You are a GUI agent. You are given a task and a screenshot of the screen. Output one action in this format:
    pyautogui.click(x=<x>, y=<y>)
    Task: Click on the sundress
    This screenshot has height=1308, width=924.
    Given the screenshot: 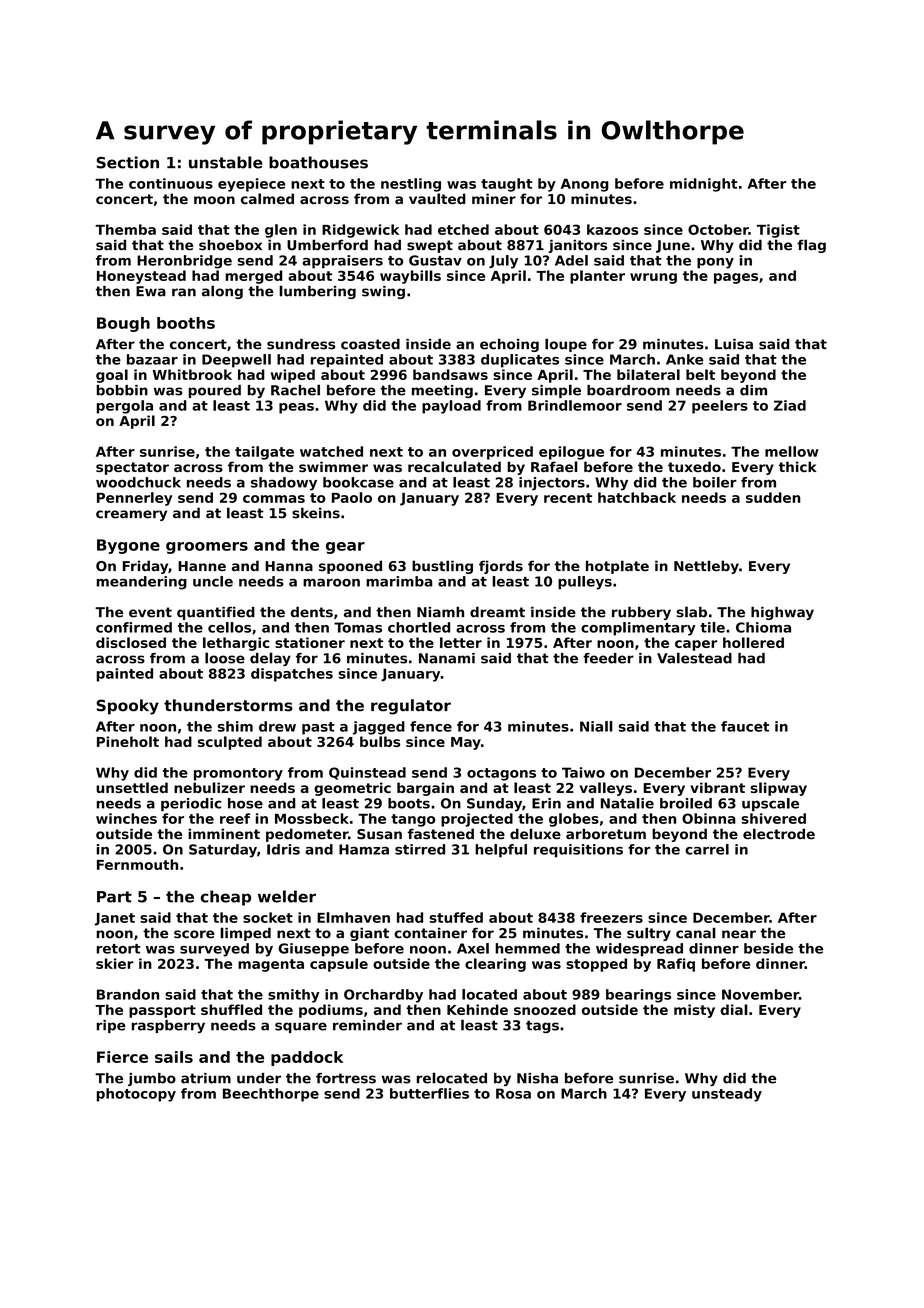 What is the action you would take?
    pyautogui.click(x=301, y=344)
